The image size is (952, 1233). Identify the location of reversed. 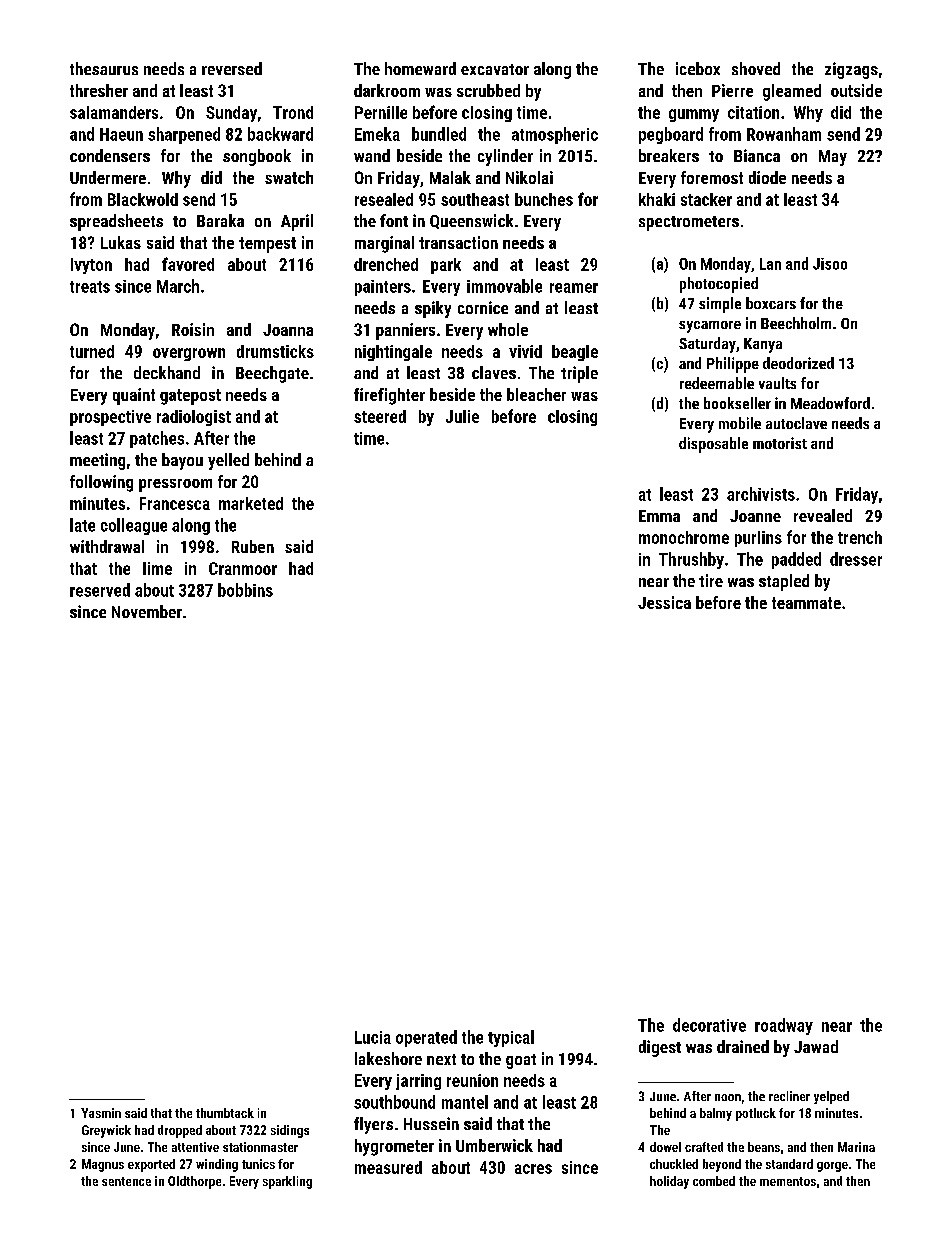
(232, 68).
